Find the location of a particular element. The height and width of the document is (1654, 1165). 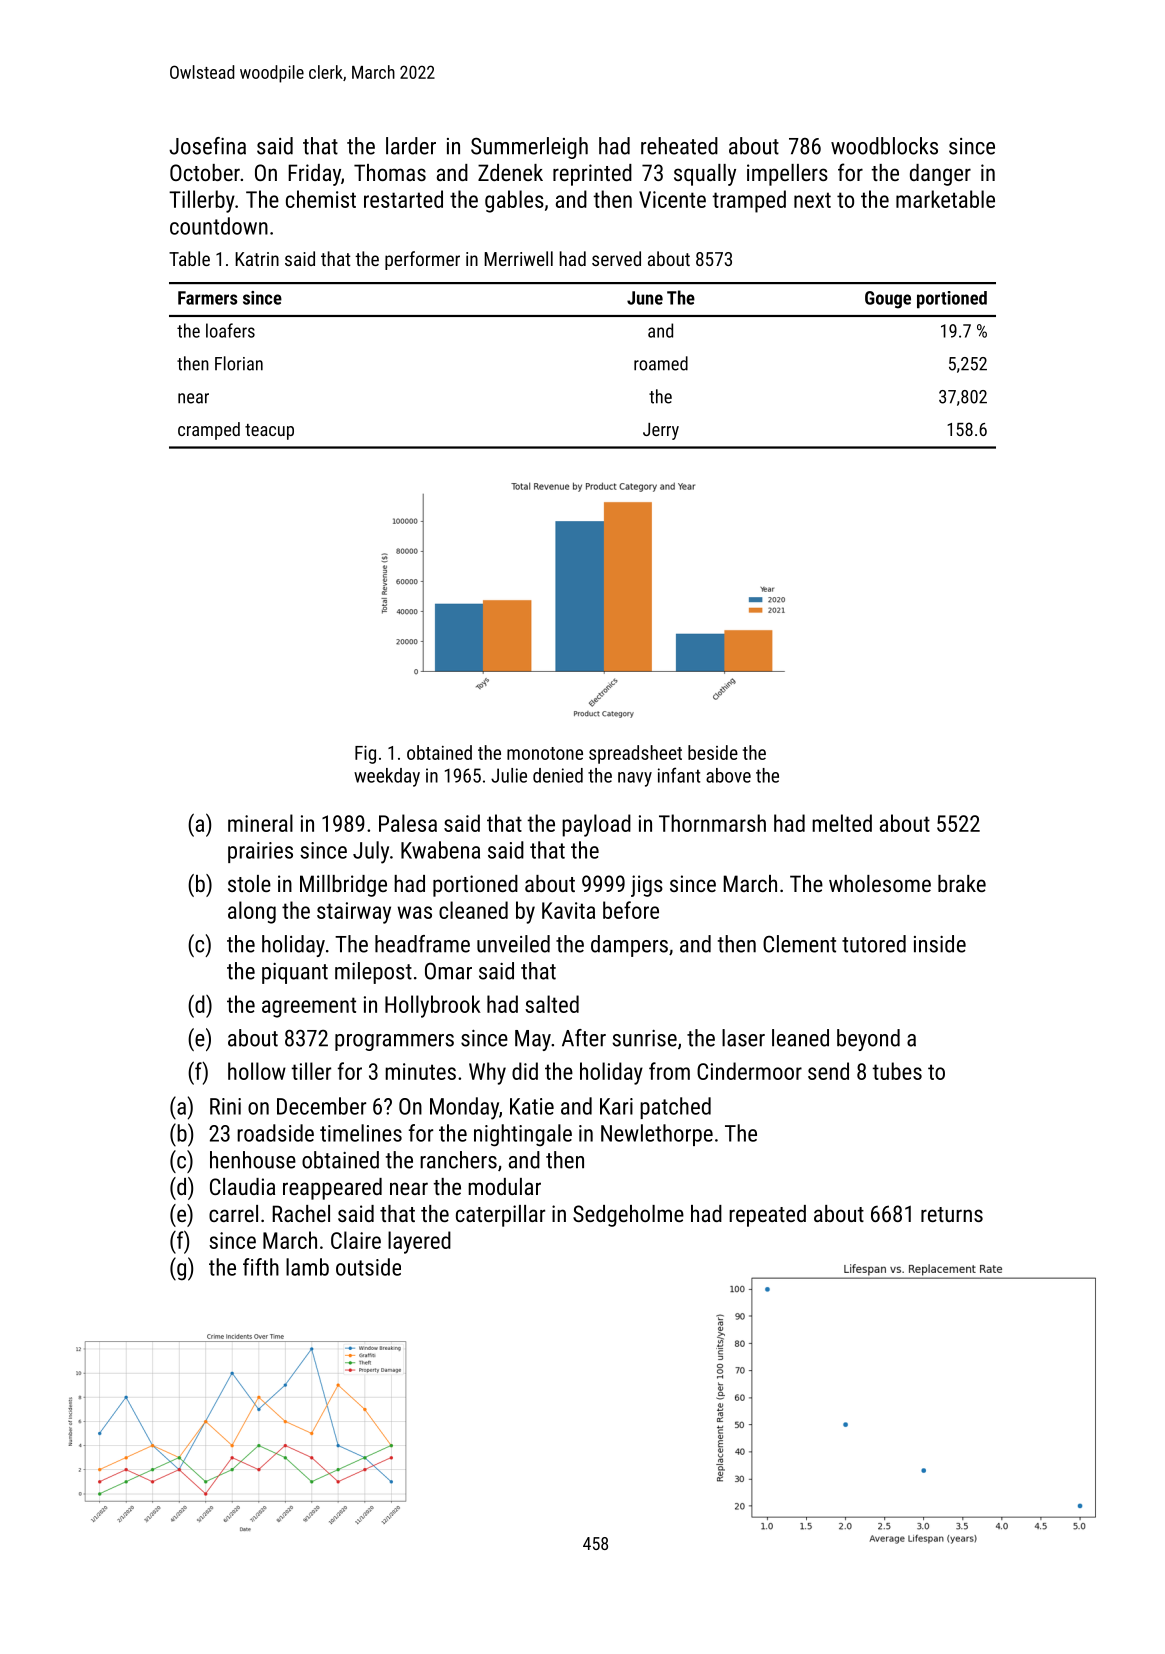

weekday is located at coordinates (387, 777).
